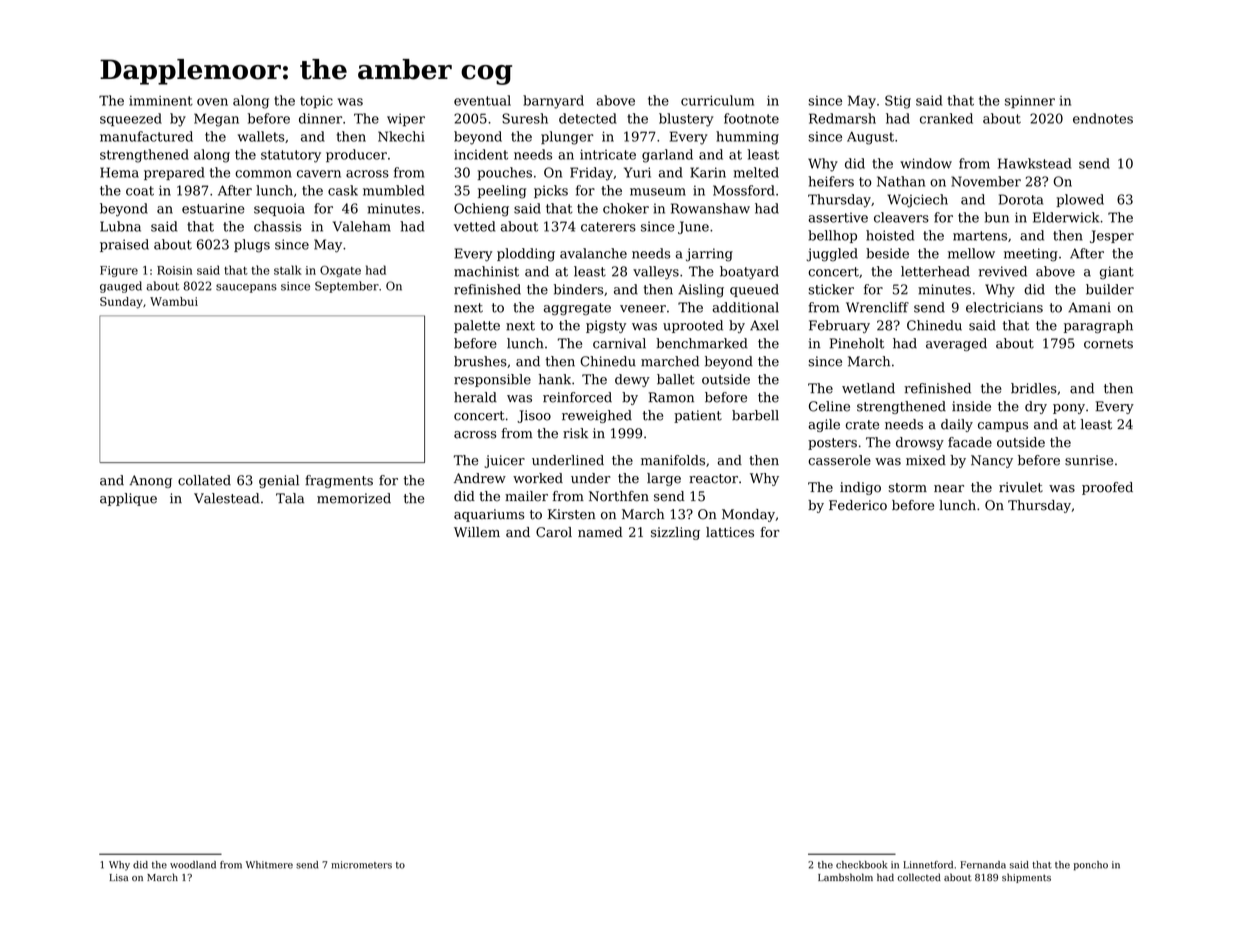 The width and height of the document is (1233, 952). I want to click on spinner, so click(1030, 101).
